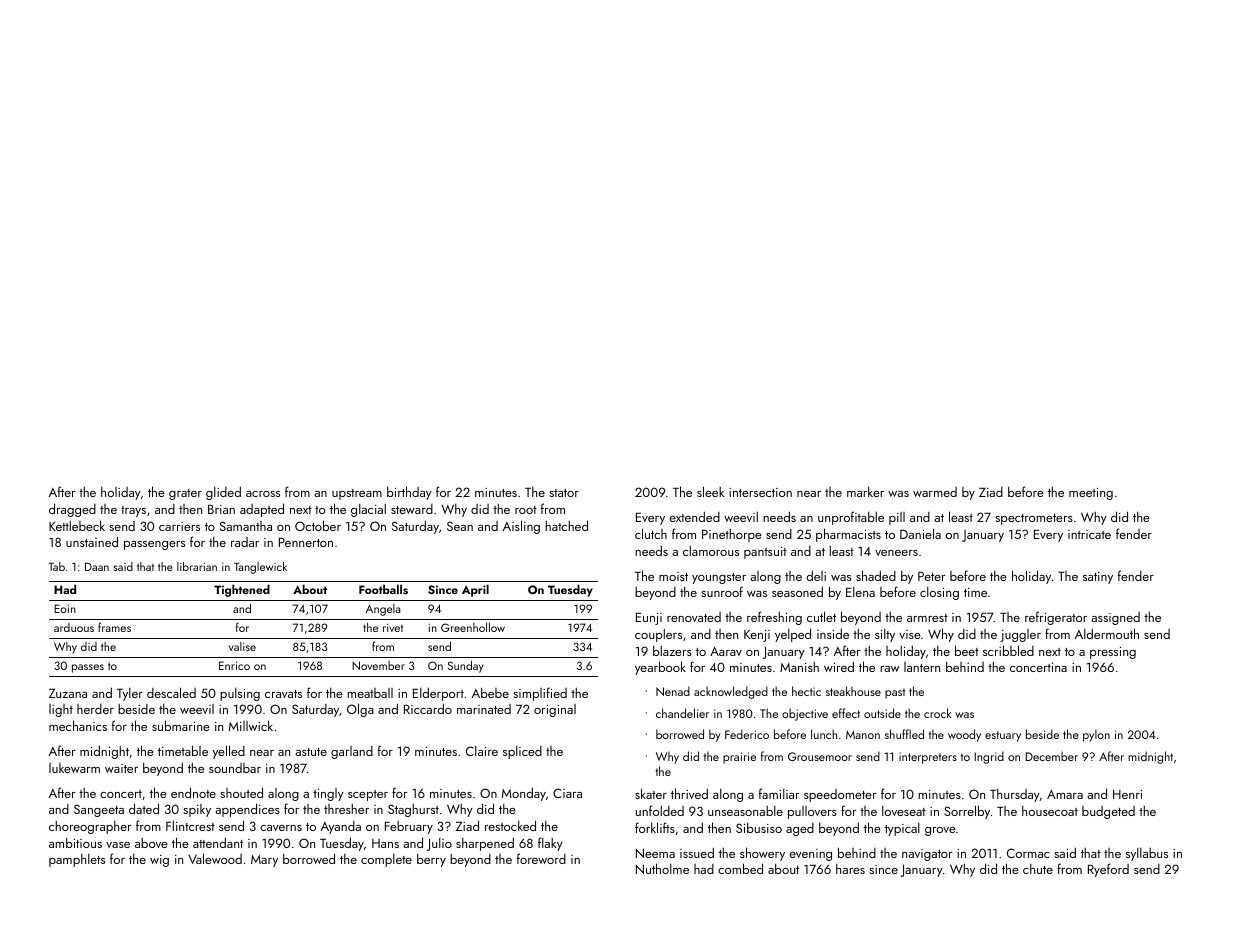 Image resolution: width=1233 pixels, height=952 pixels. What do you see at coordinates (1113, 653) in the screenshot?
I see `pressing` at bounding box center [1113, 653].
